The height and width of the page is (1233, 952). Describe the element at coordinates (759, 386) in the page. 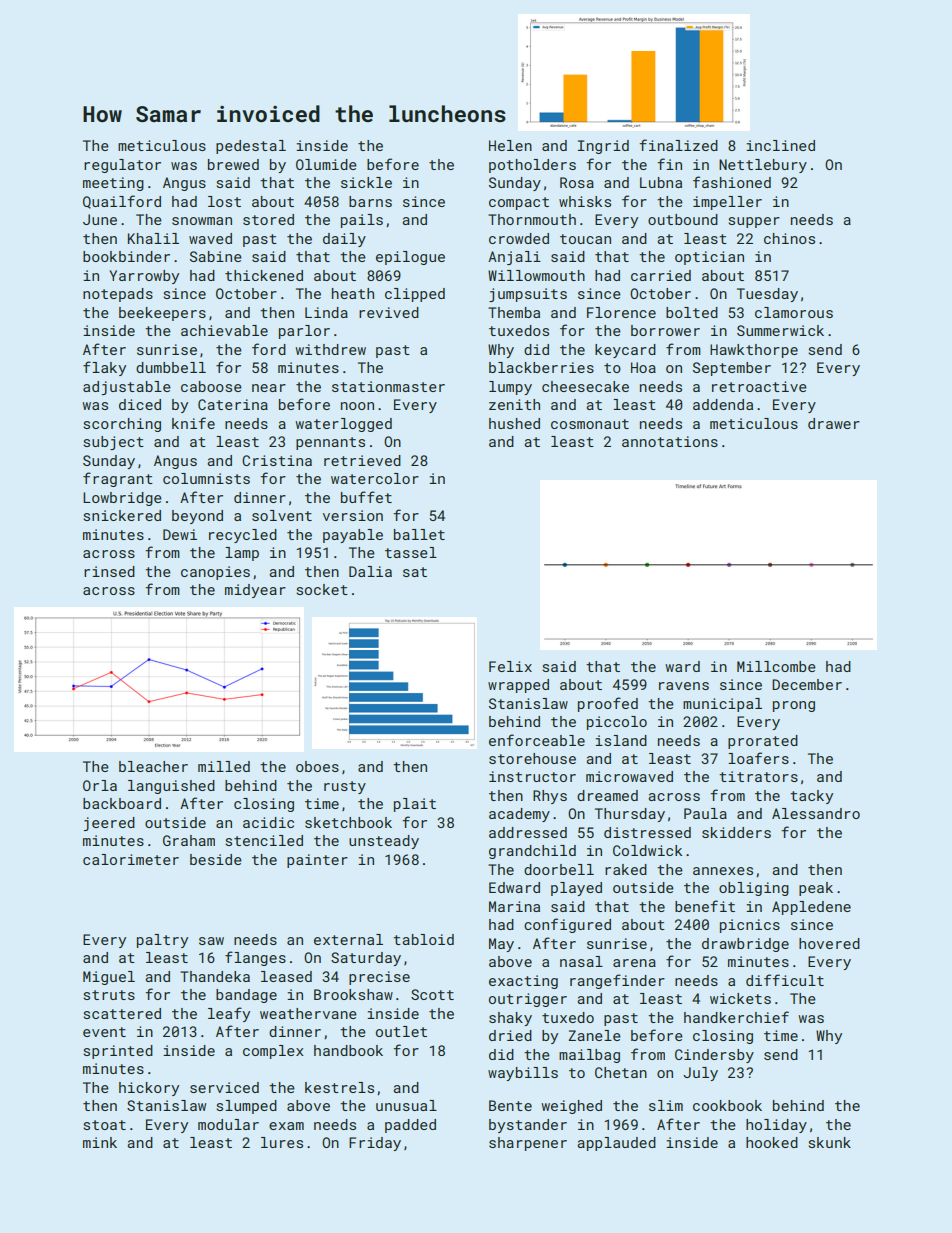

I see `retroactive` at that location.
